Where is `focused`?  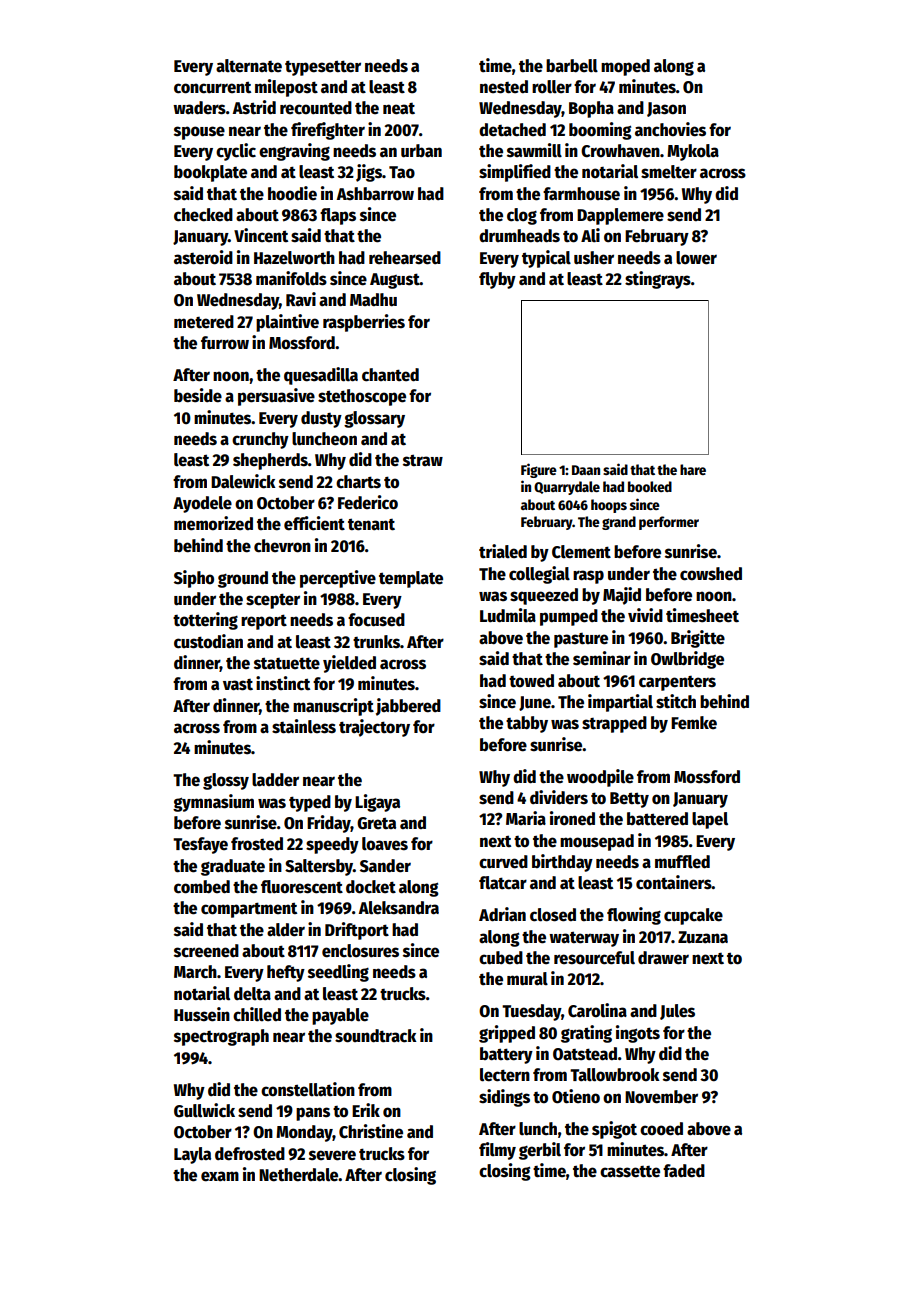 focused is located at coordinates (376, 620).
